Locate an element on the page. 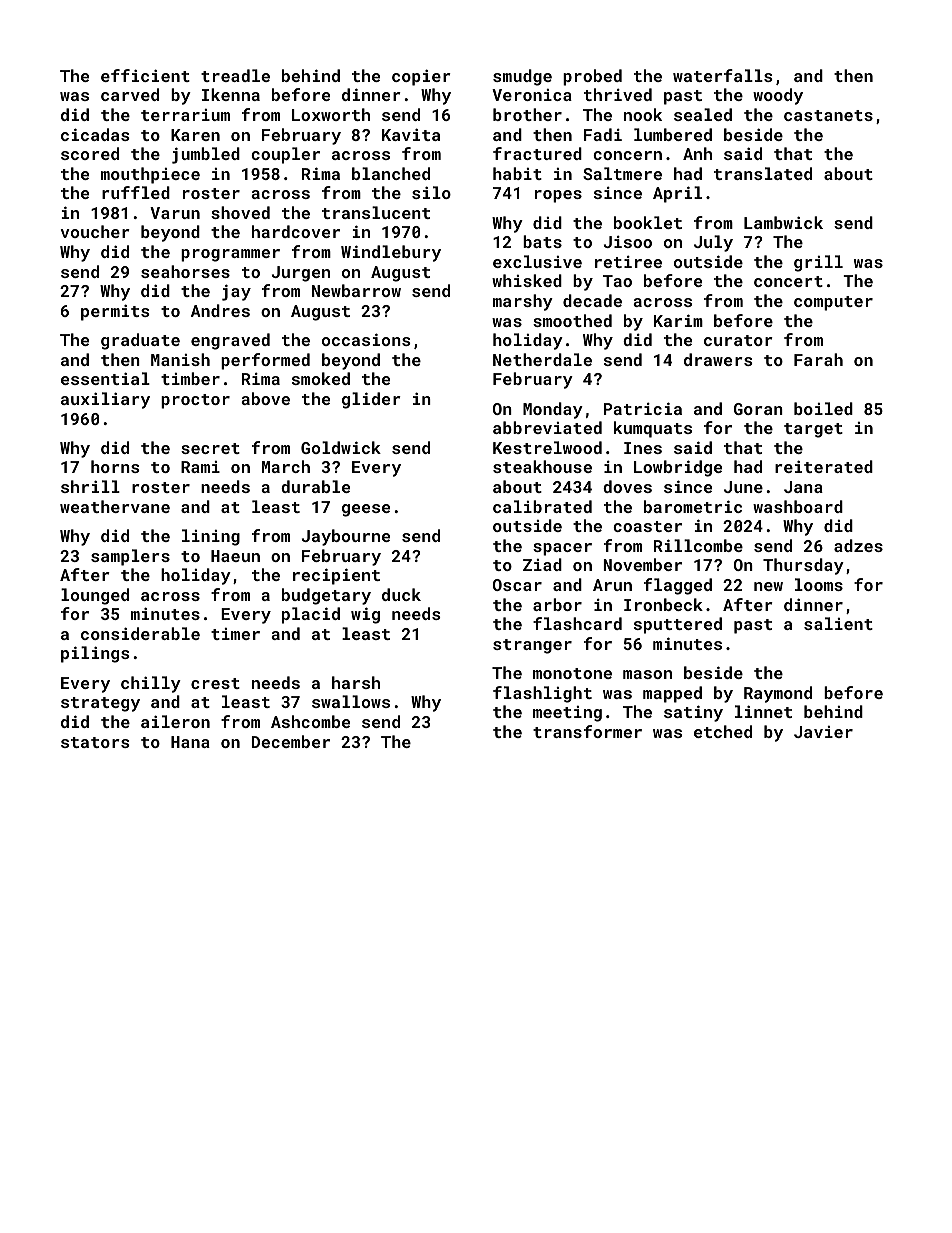 The width and height of the page is (952, 1233). copier is located at coordinates (421, 77).
